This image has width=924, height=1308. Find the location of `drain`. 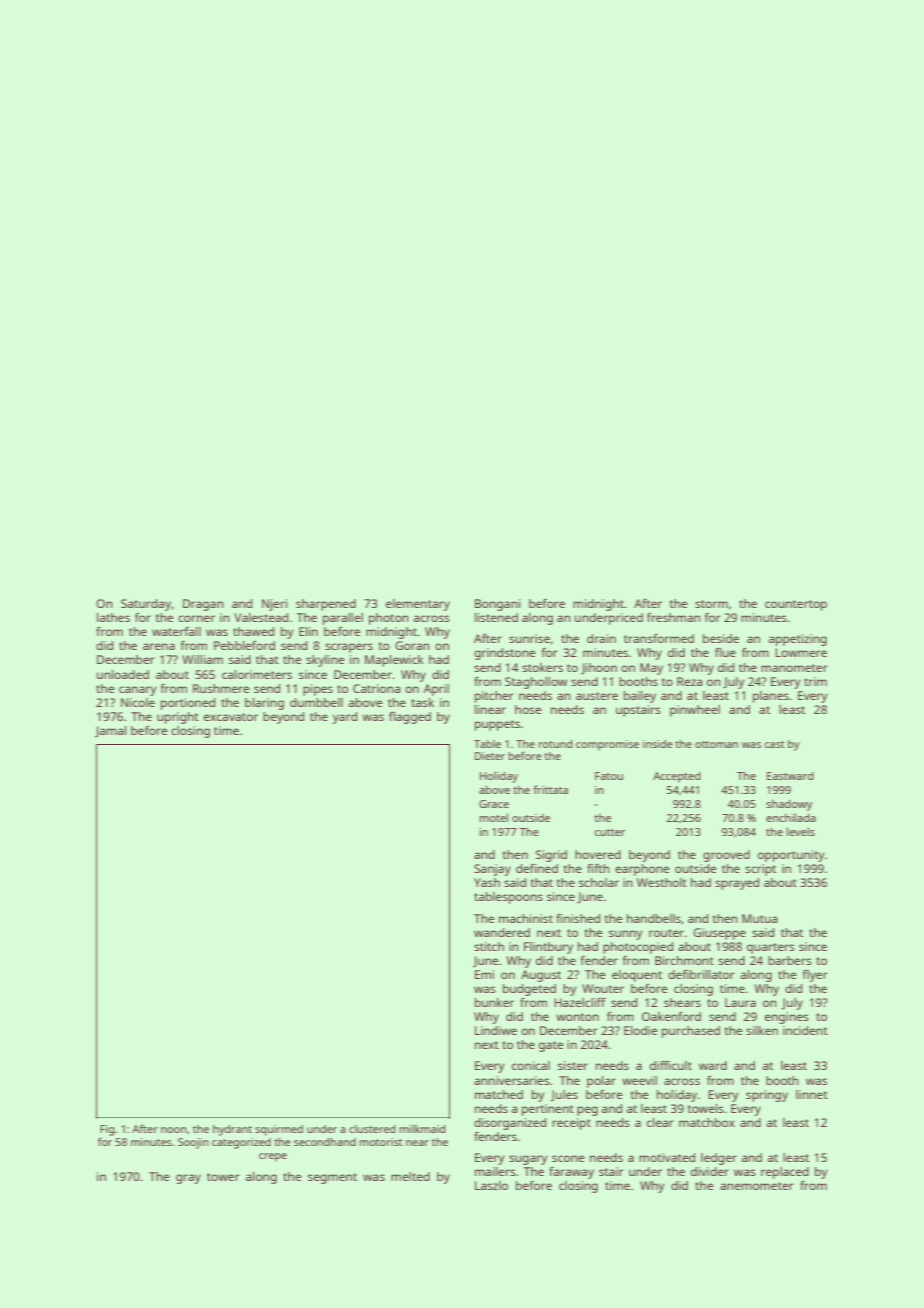

drain is located at coordinates (601, 638).
